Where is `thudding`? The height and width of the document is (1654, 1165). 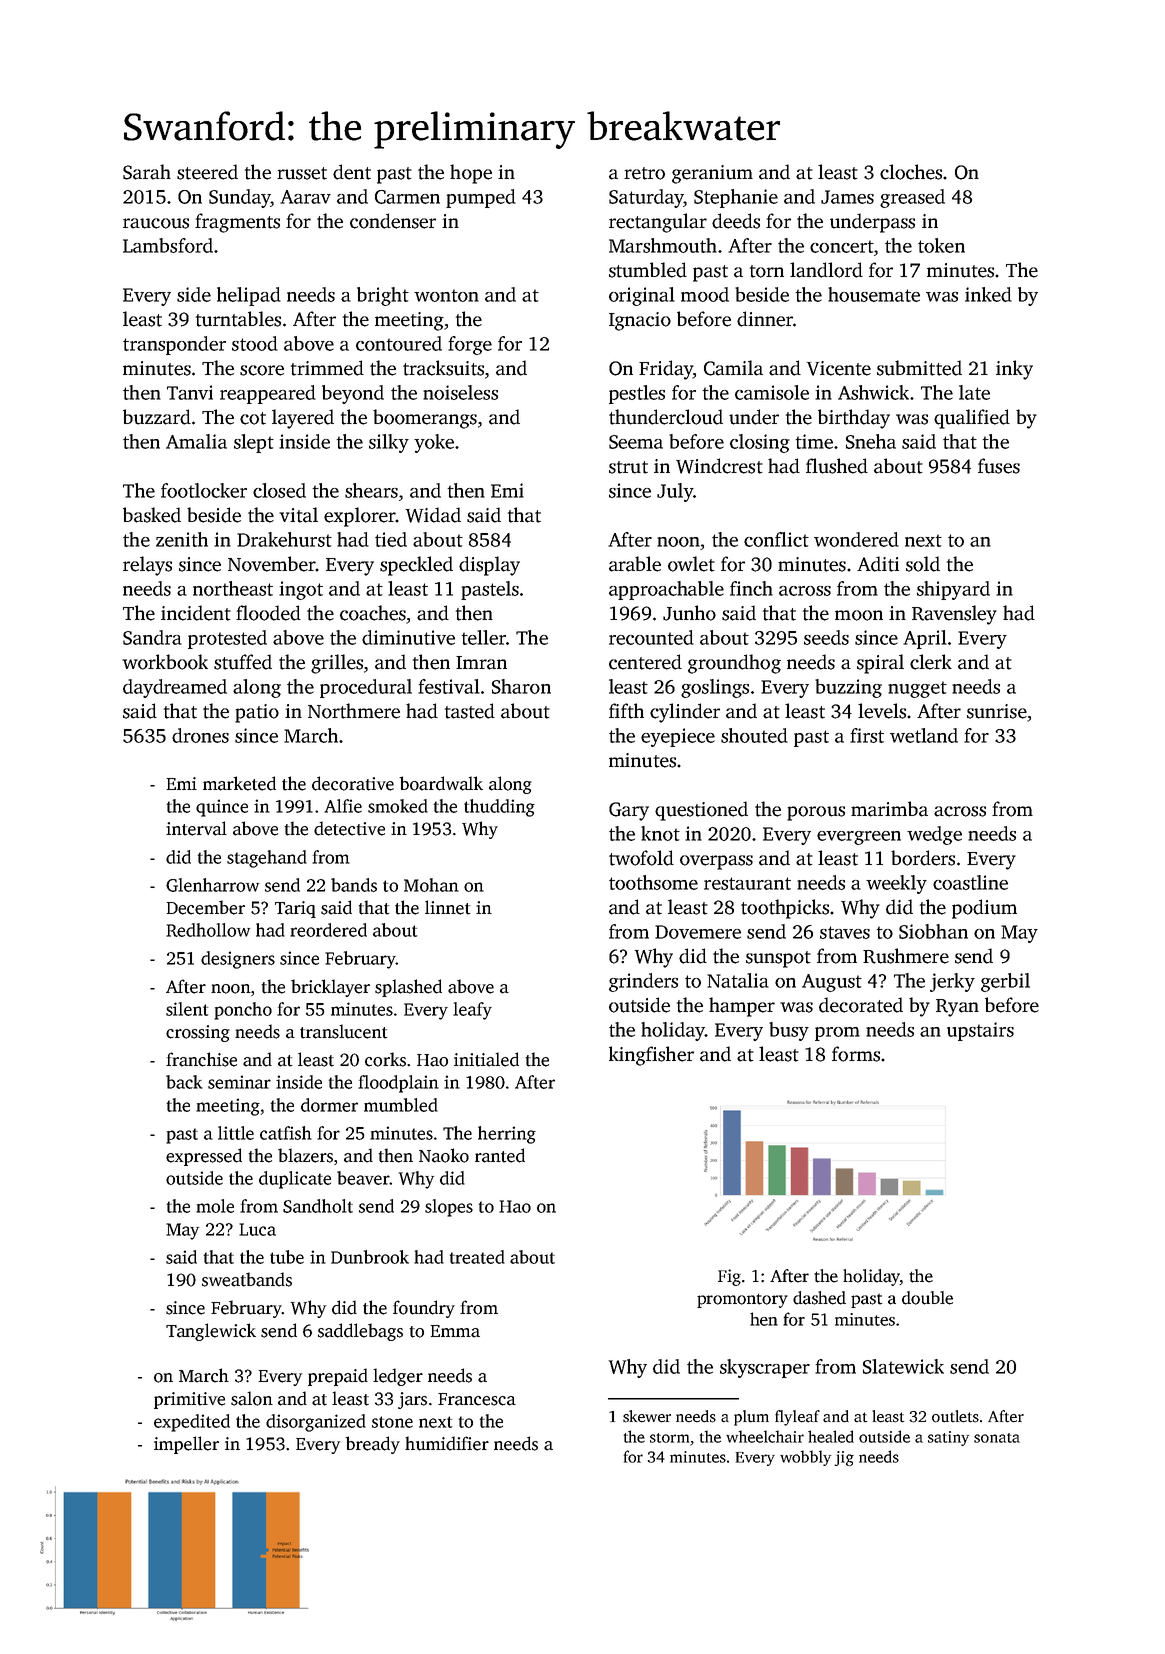
thudding is located at coordinates (499, 808).
